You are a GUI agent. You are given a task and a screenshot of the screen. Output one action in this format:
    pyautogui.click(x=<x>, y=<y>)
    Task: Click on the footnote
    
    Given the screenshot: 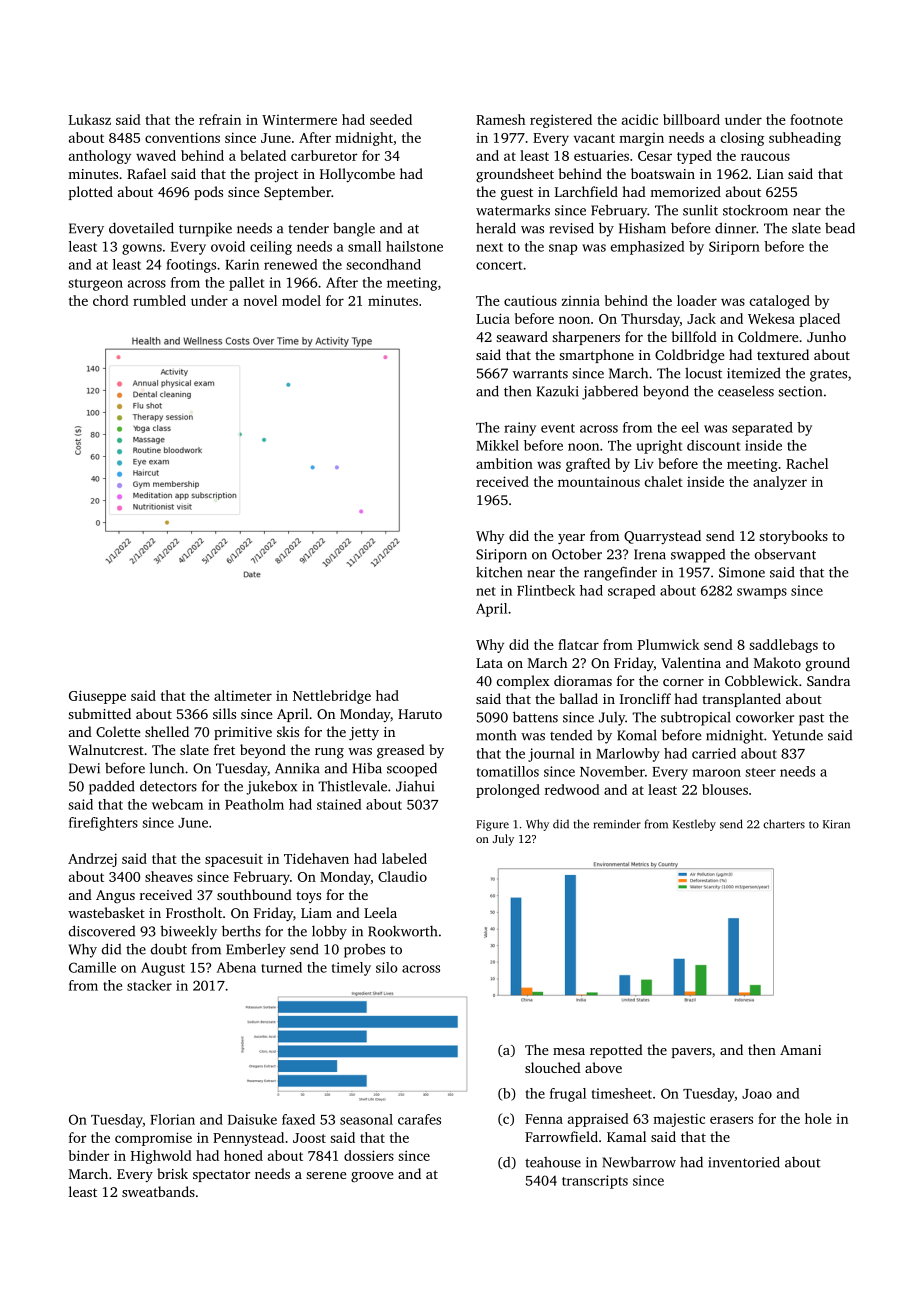 What is the action you would take?
    pyautogui.click(x=816, y=119)
